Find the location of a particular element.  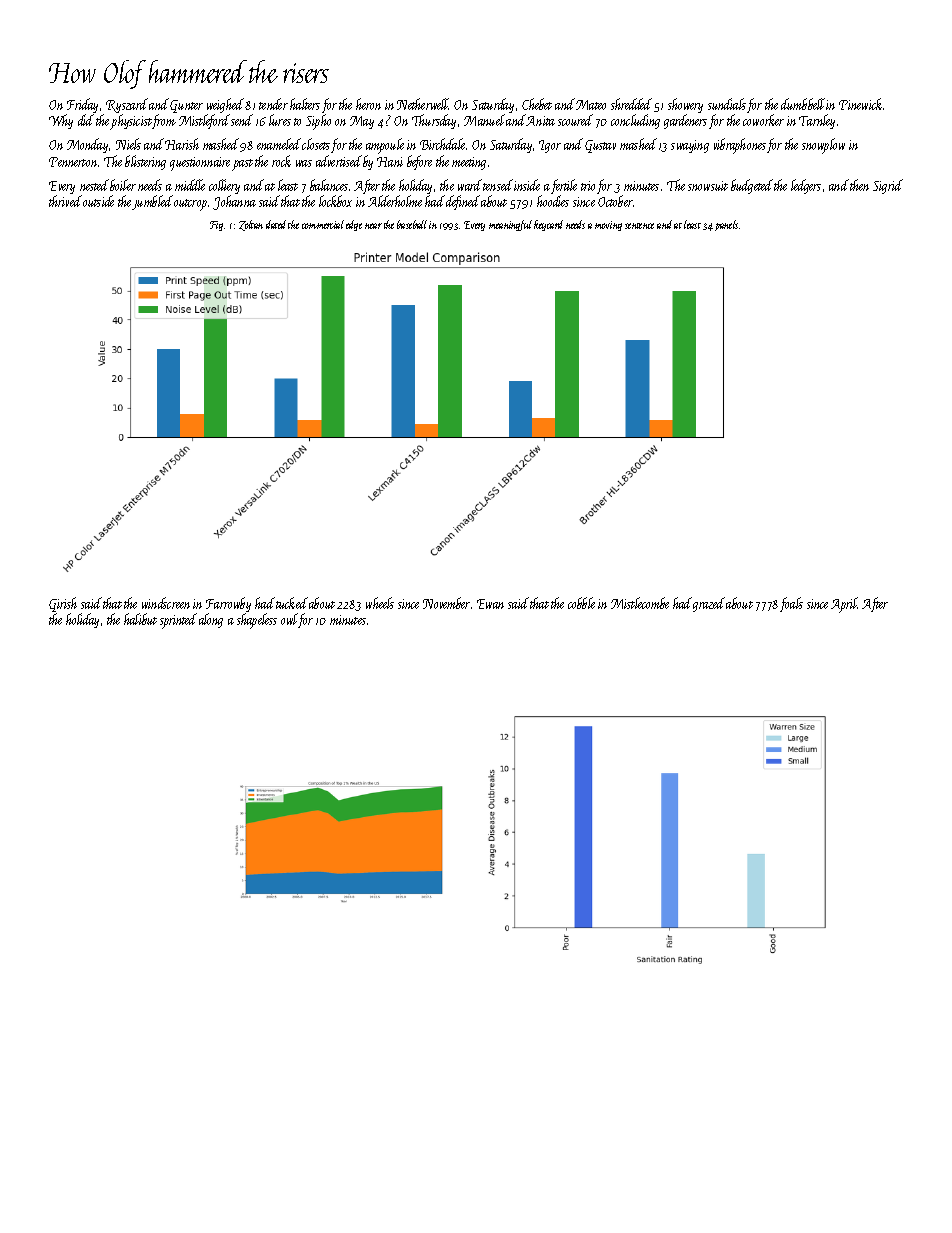

foals is located at coordinates (791, 604).
